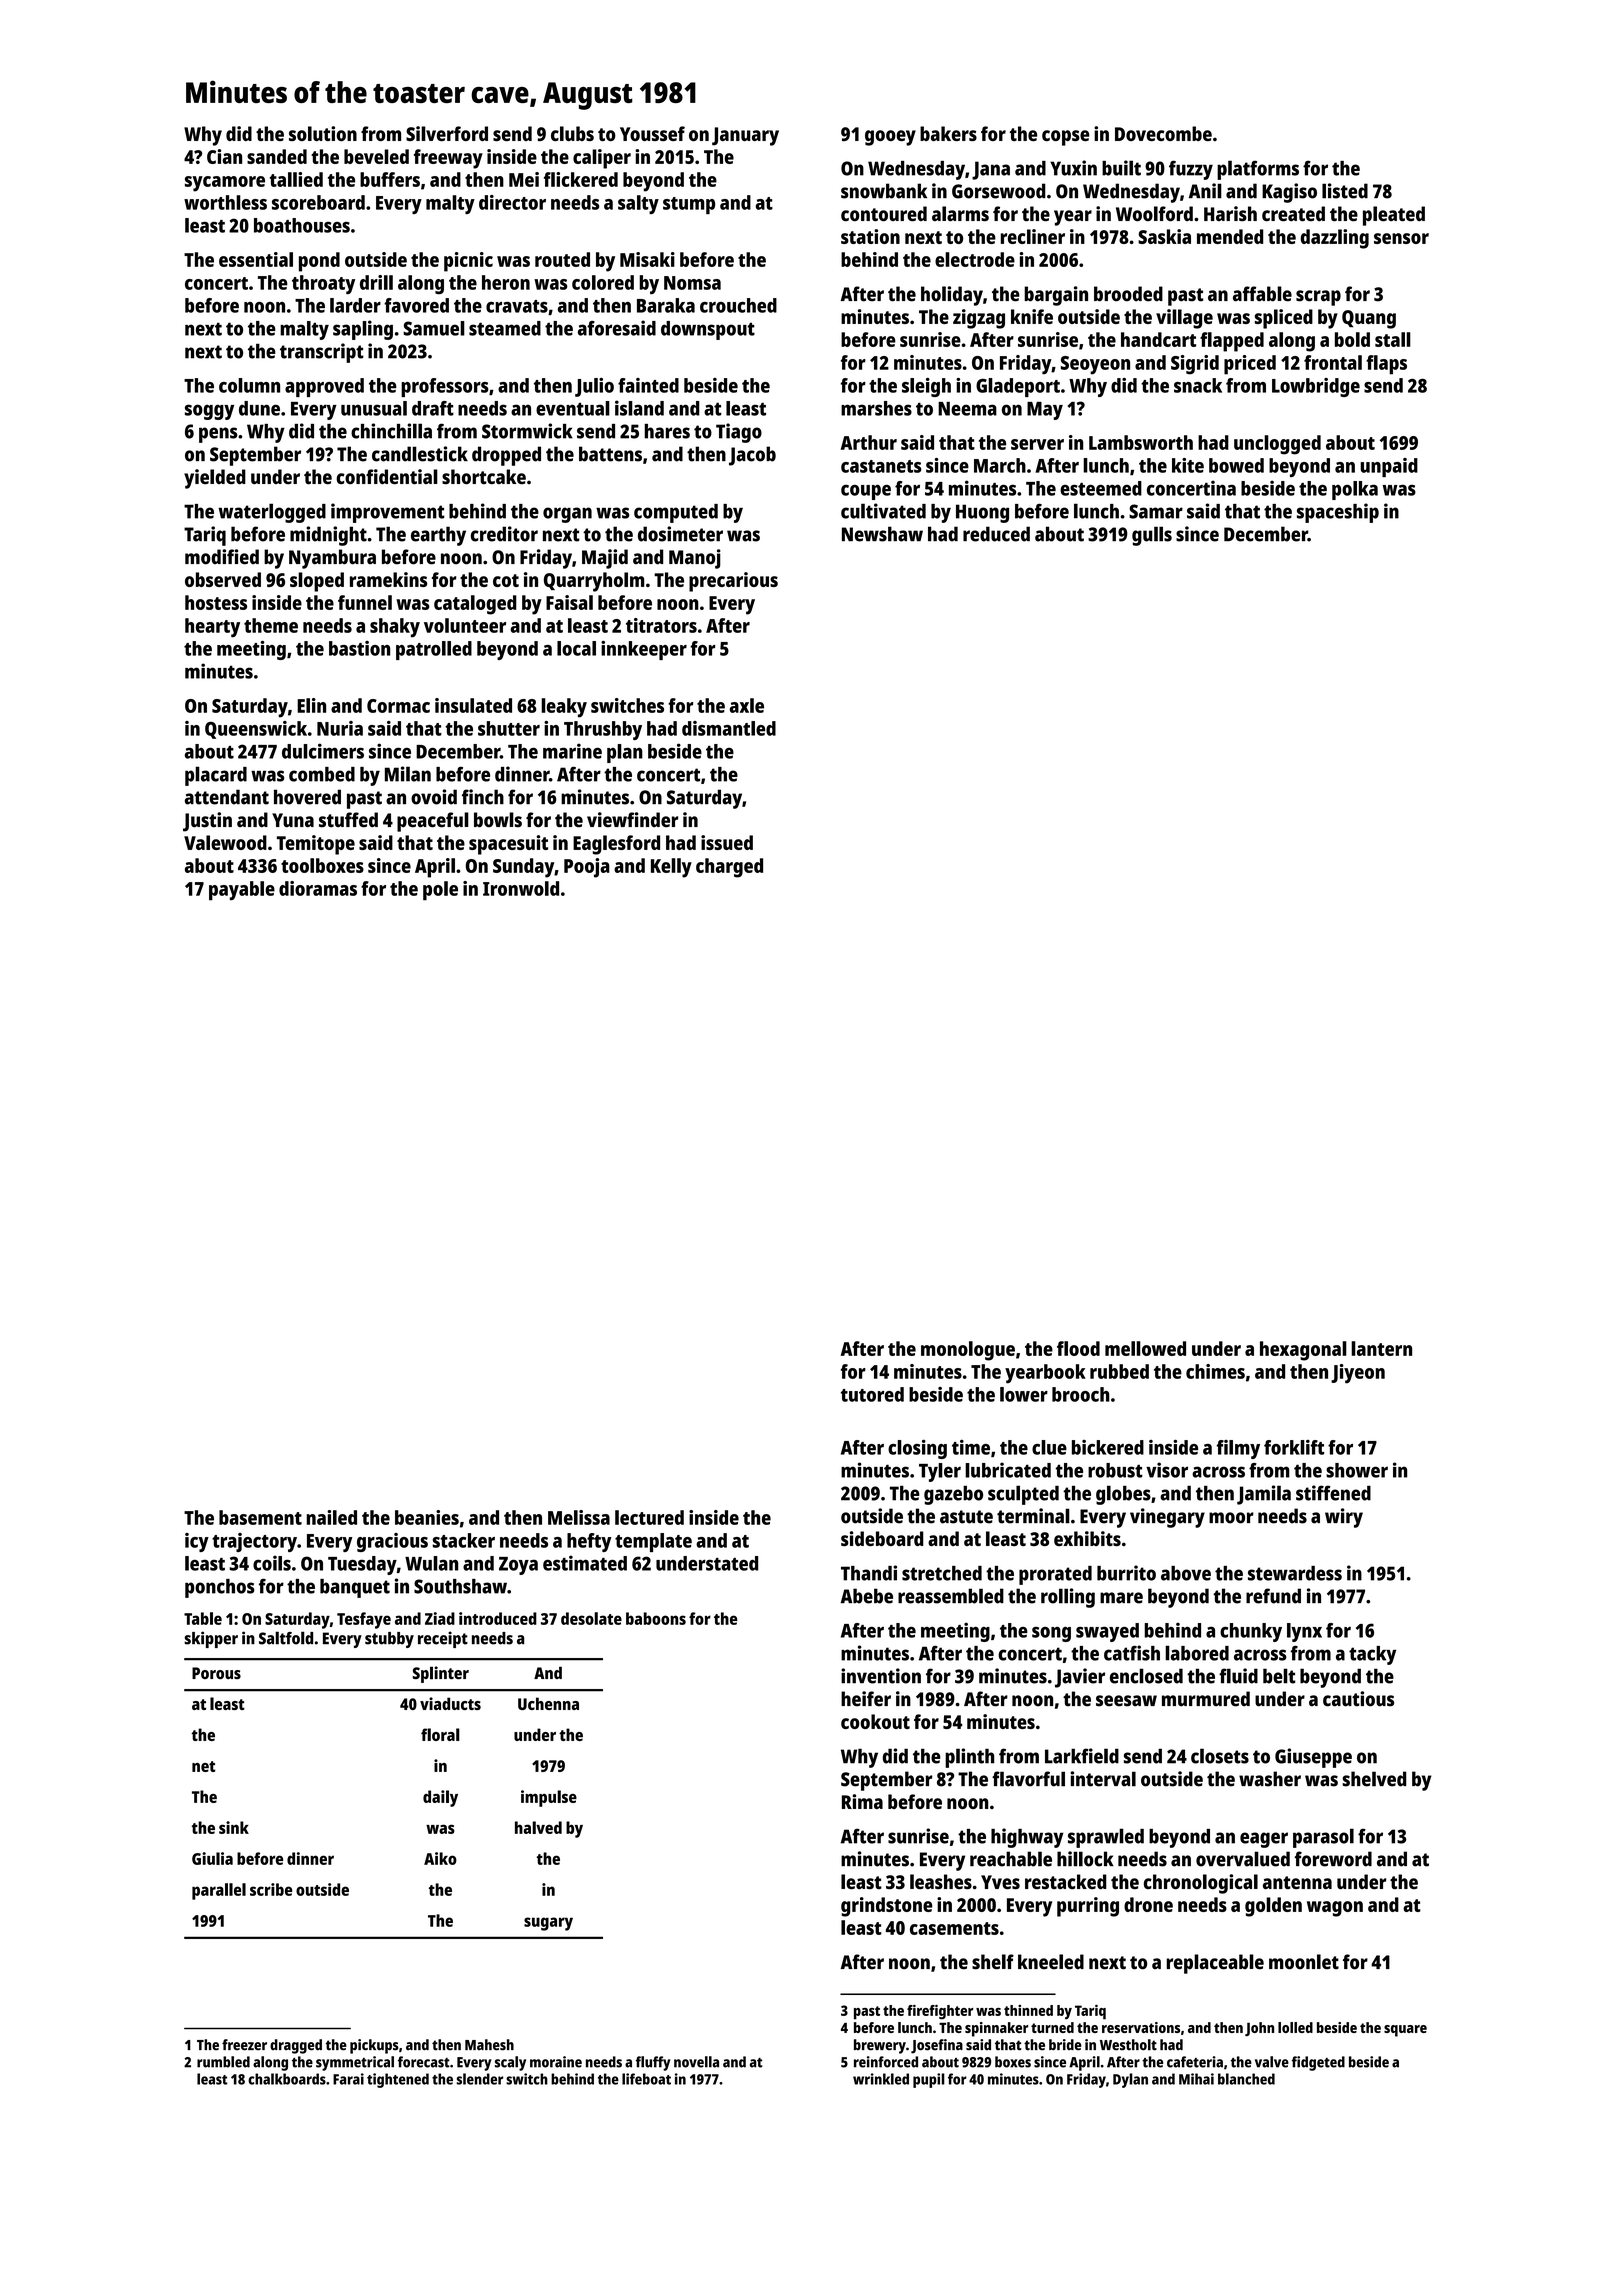 The image size is (1620, 2292). Describe the element at coordinates (260, 1517) in the page. I see `basement` at that location.
